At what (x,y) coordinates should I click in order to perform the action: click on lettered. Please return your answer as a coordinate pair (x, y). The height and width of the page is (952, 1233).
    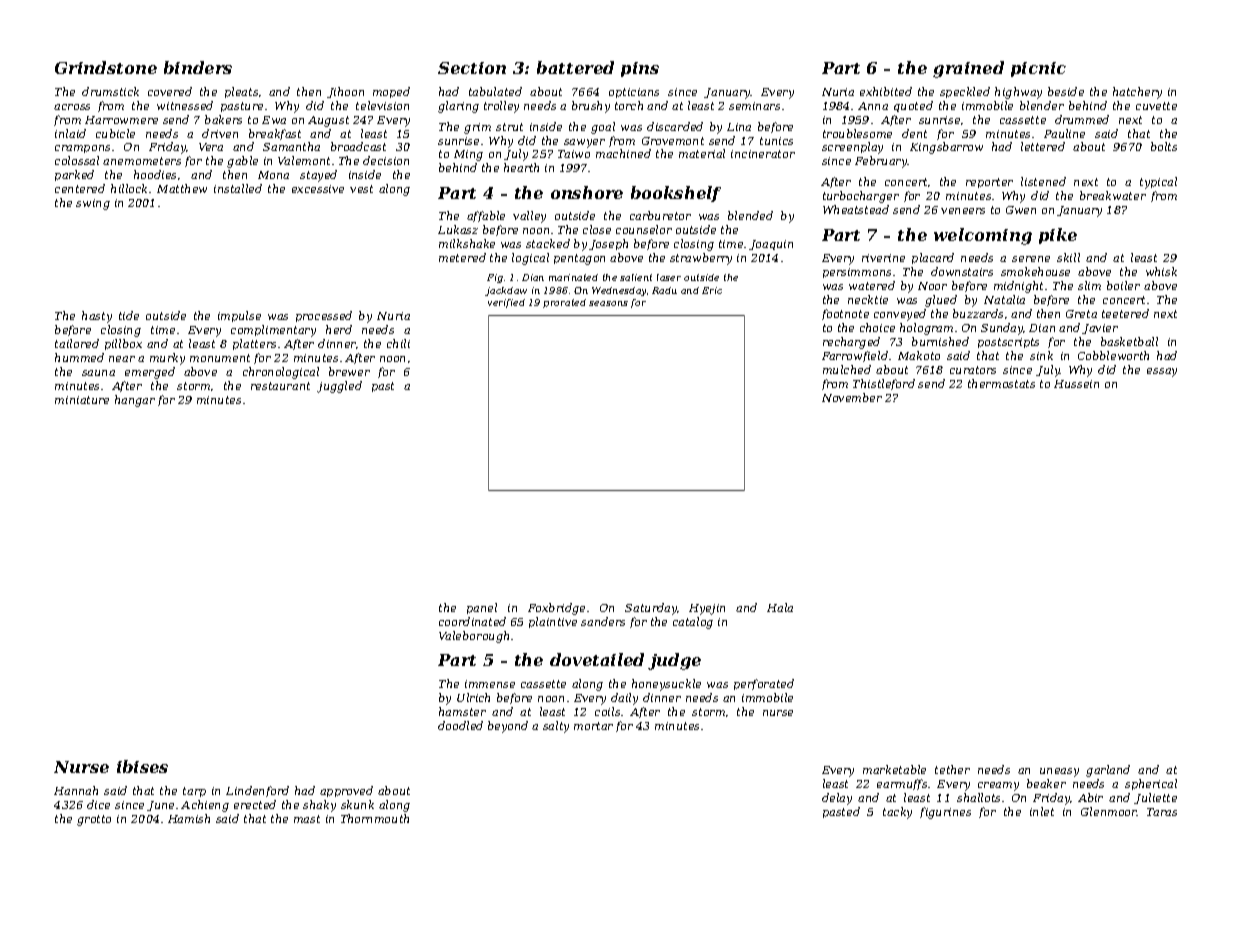
    Looking at the image, I should click on (1043, 146).
